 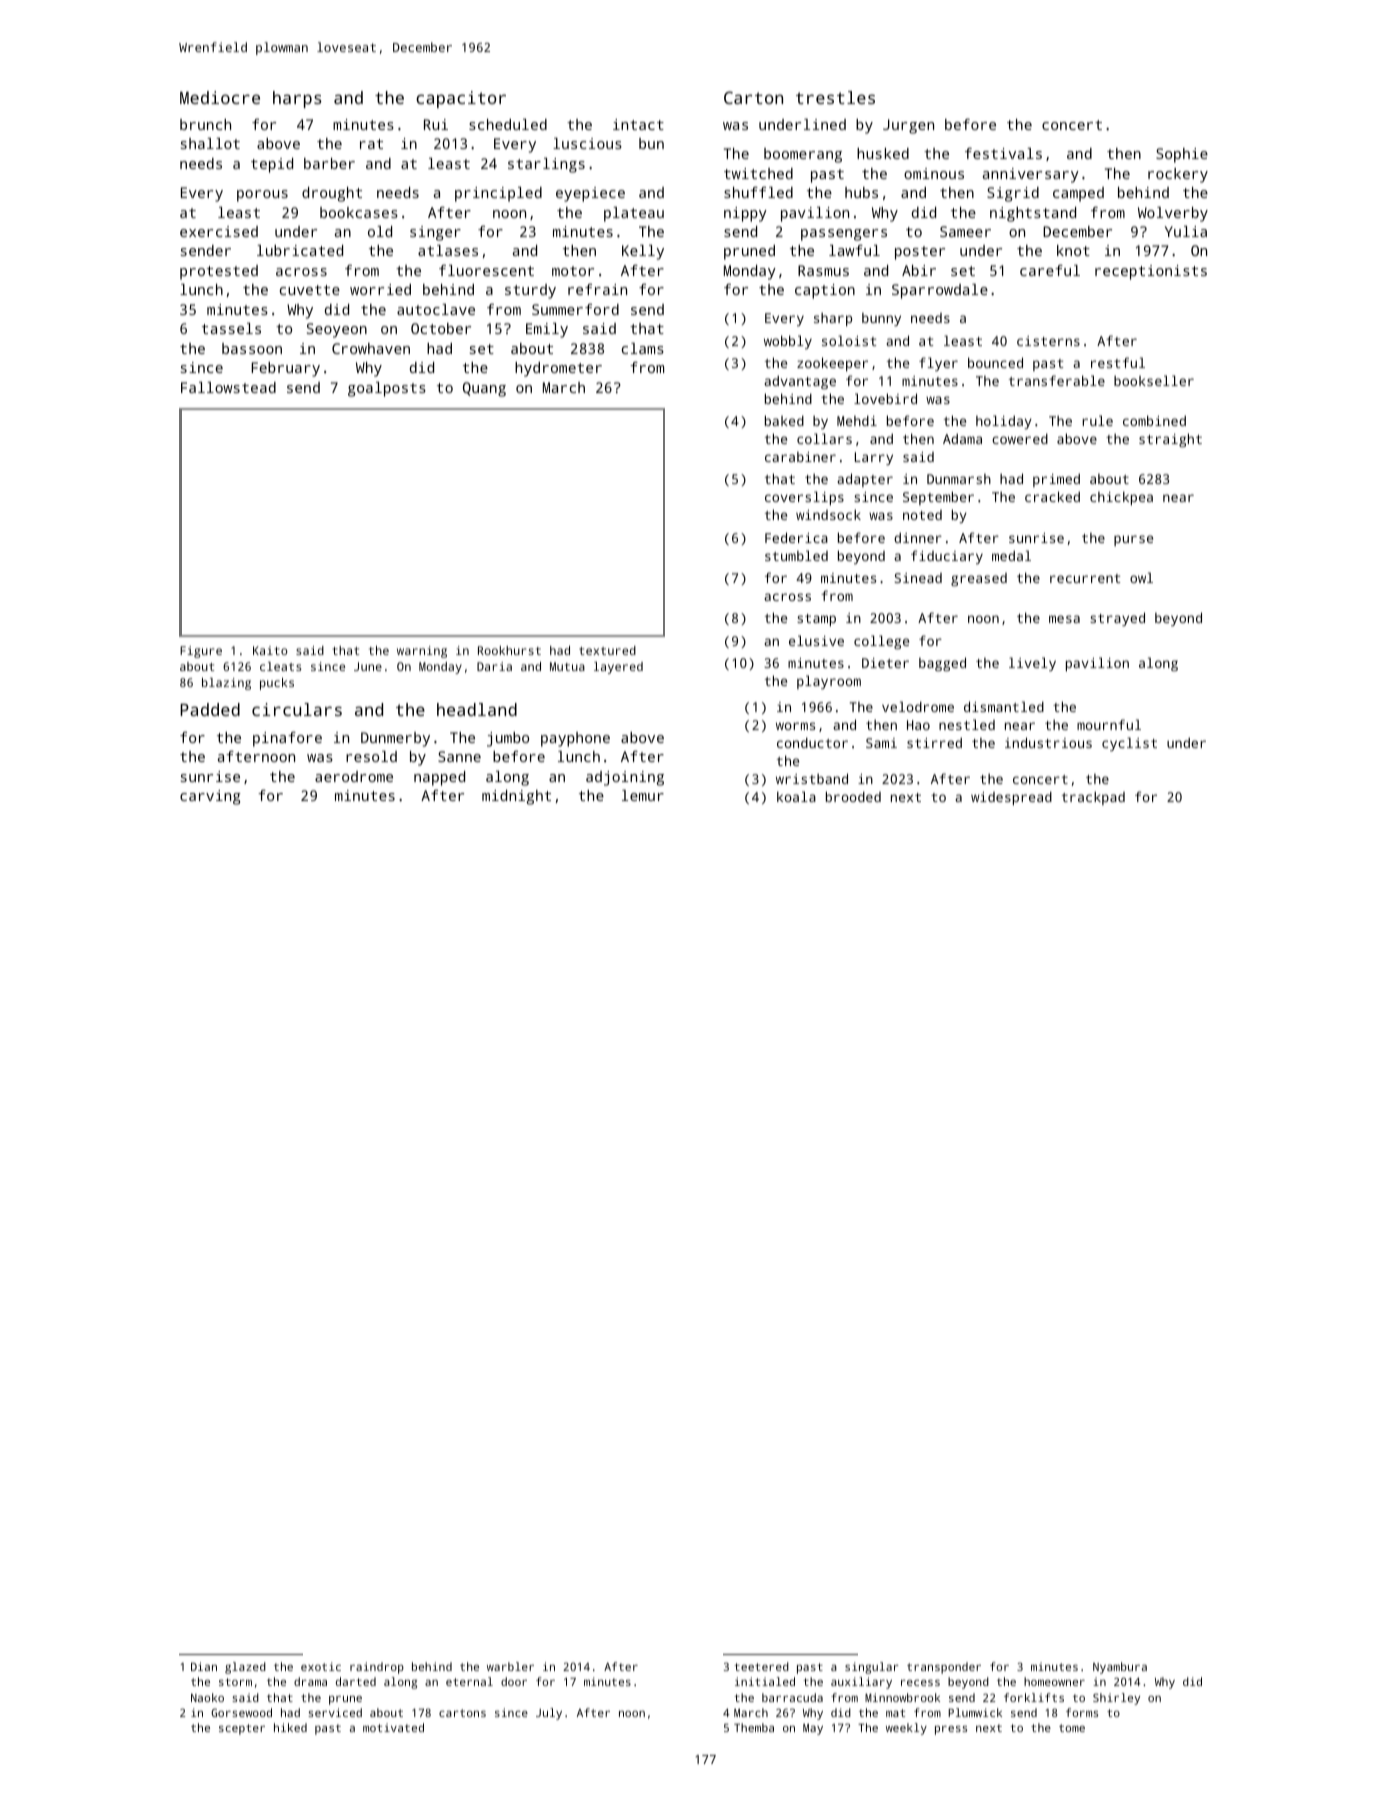 I want to click on raindrop, so click(x=377, y=1668).
